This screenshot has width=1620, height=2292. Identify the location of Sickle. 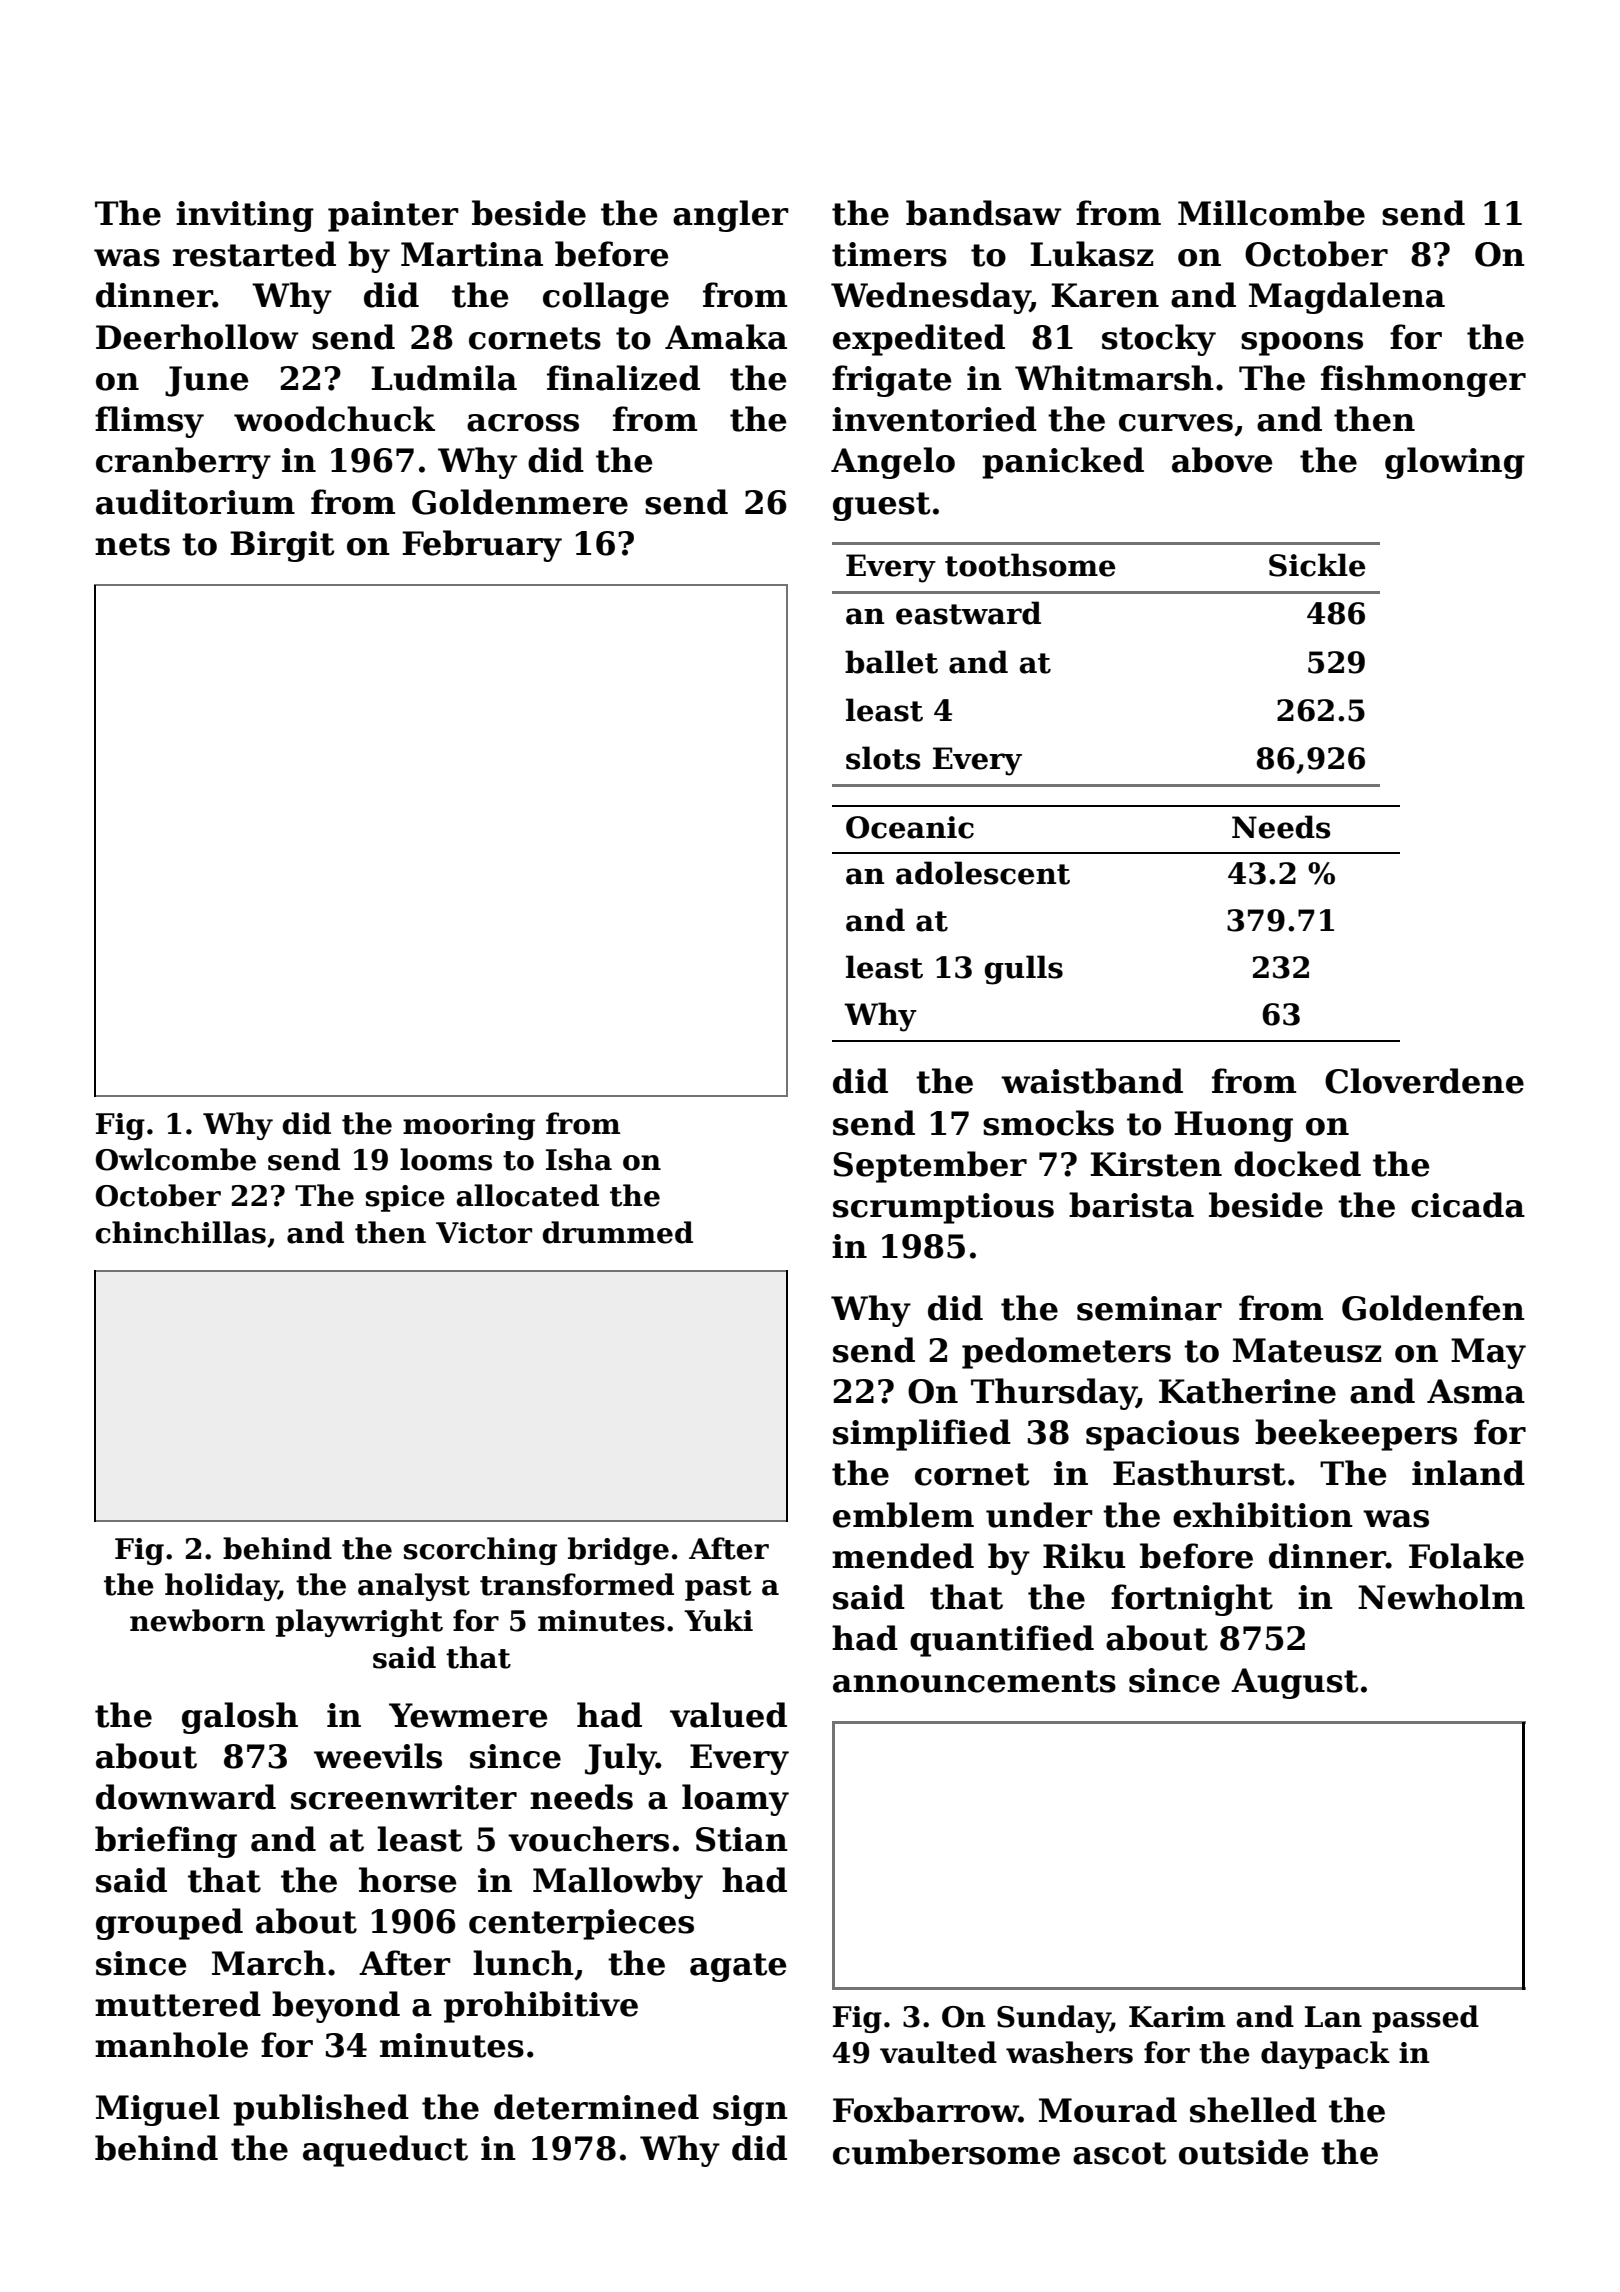
(1317, 565).
